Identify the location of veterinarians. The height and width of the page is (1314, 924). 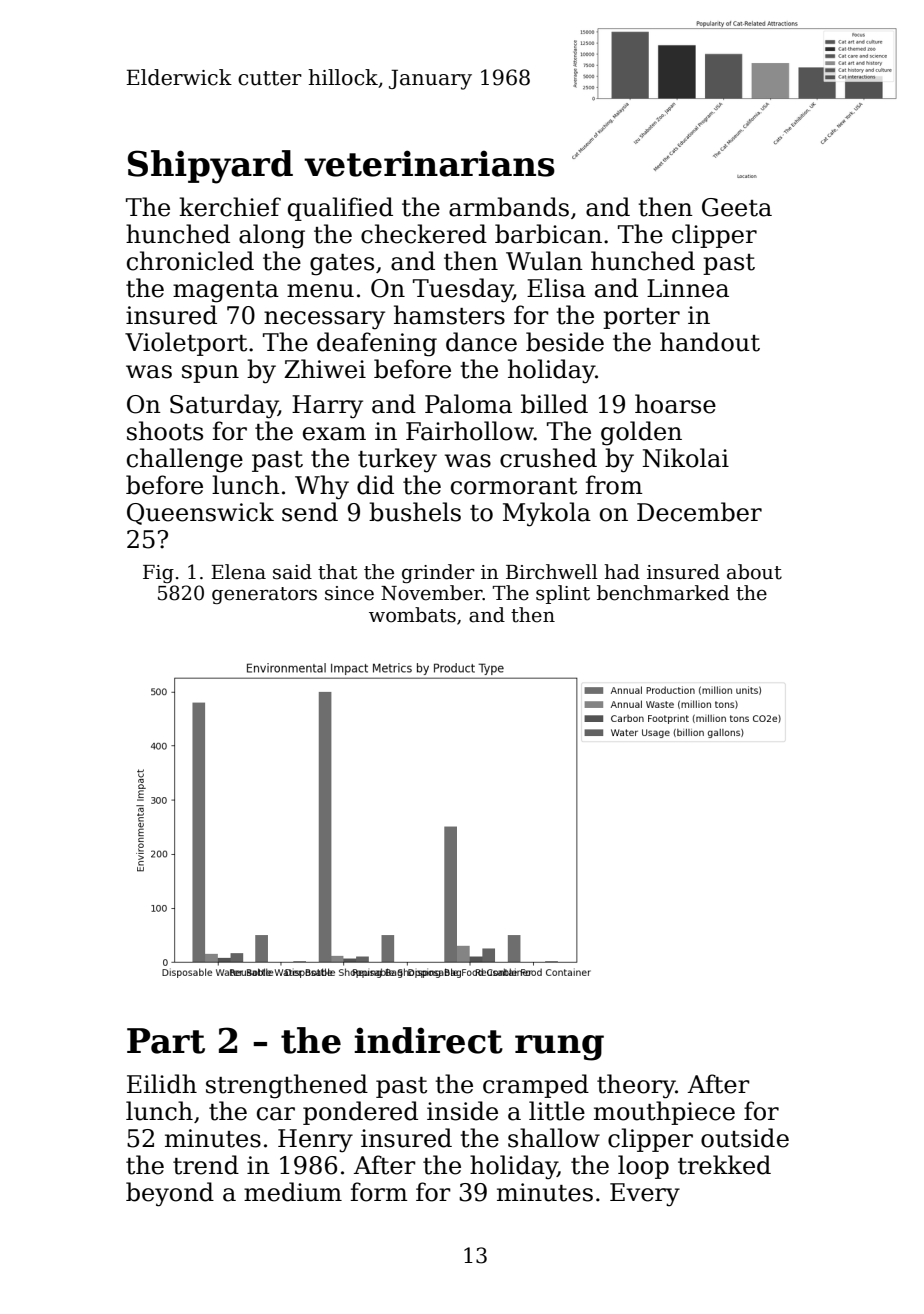
(429, 163).
